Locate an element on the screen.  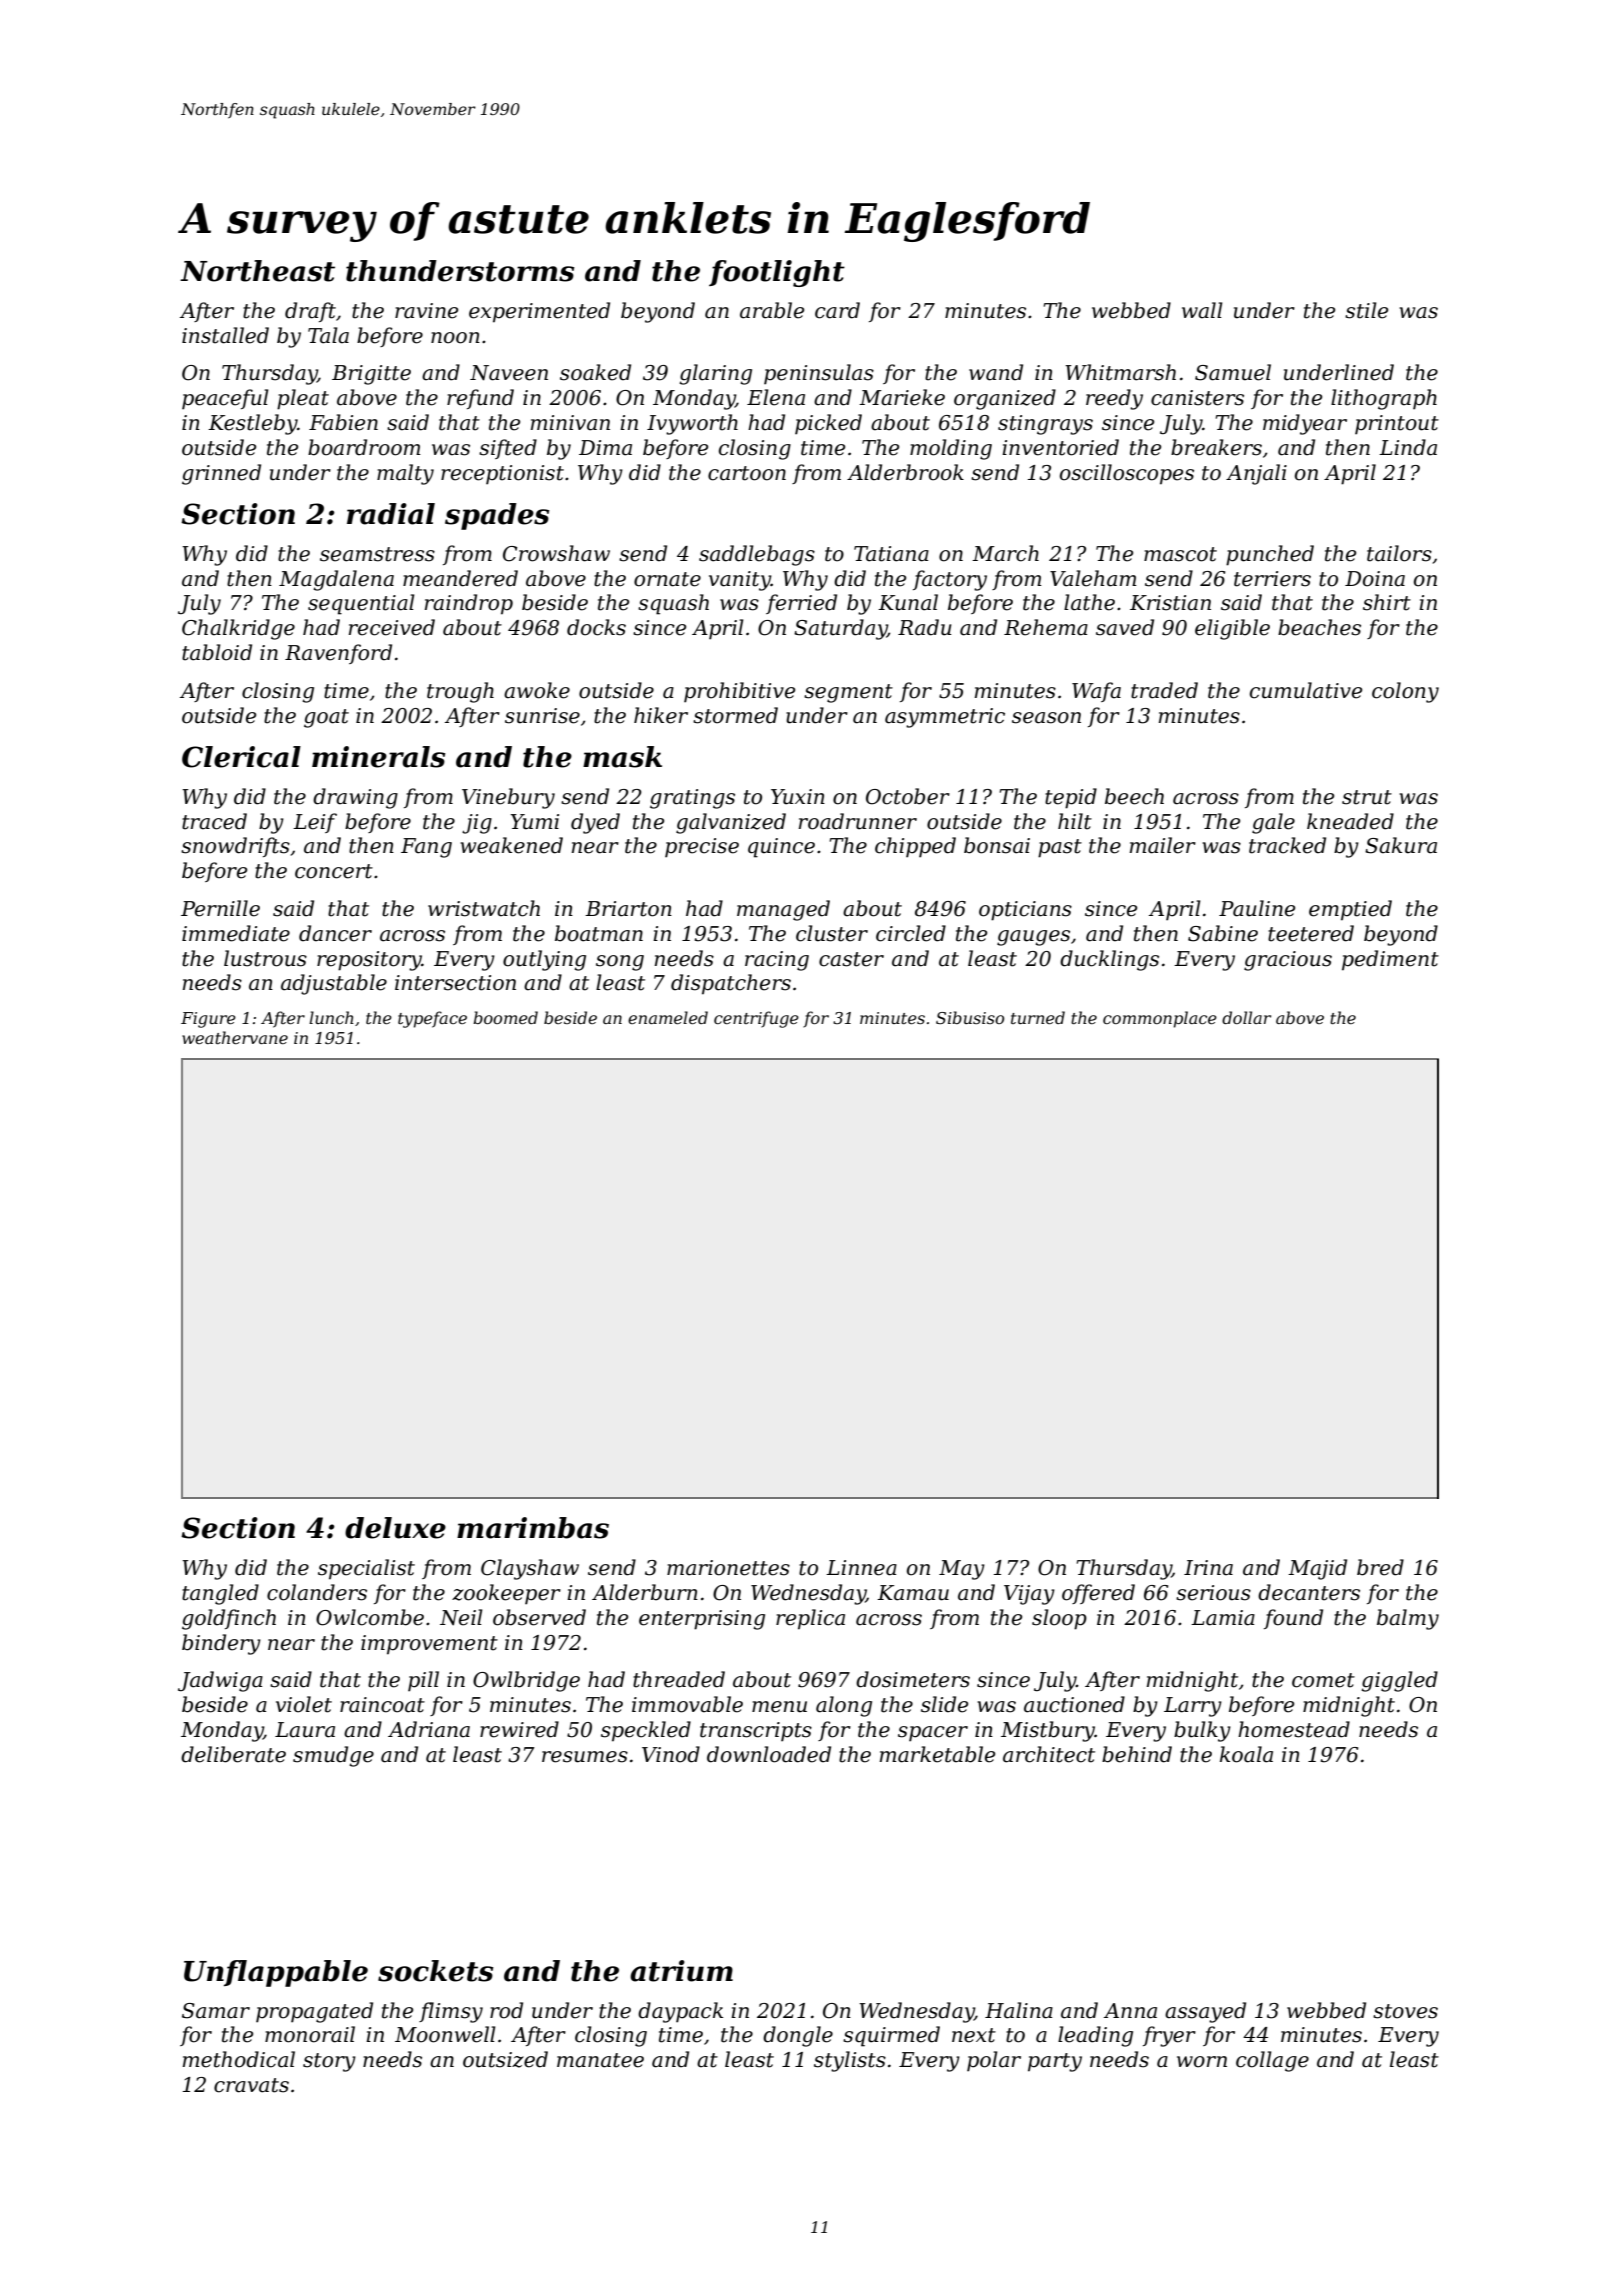
boomed is located at coordinates (505, 1017).
